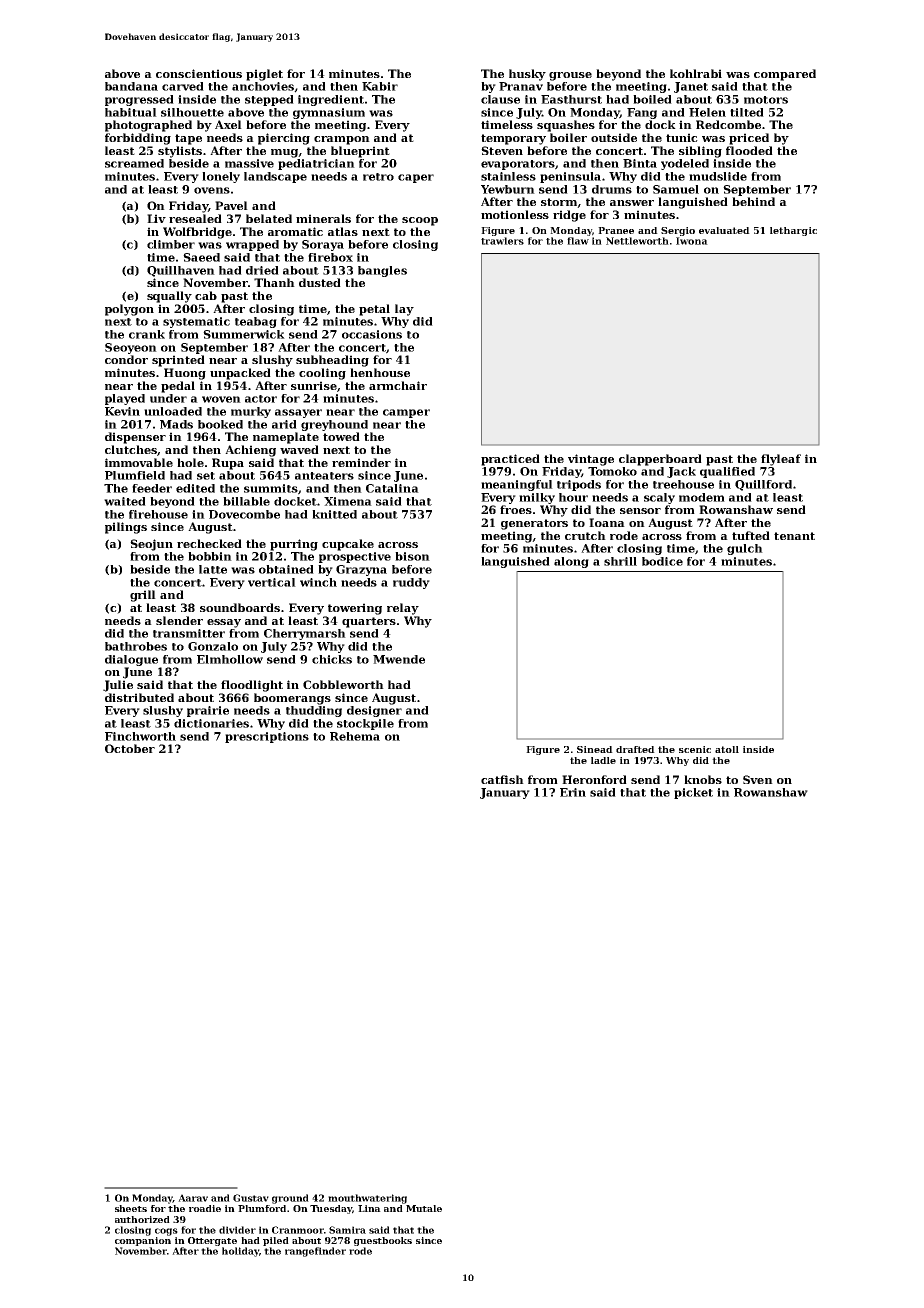  What do you see at coordinates (143, 1241) in the screenshot?
I see `companion` at bounding box center [143, 1241].
